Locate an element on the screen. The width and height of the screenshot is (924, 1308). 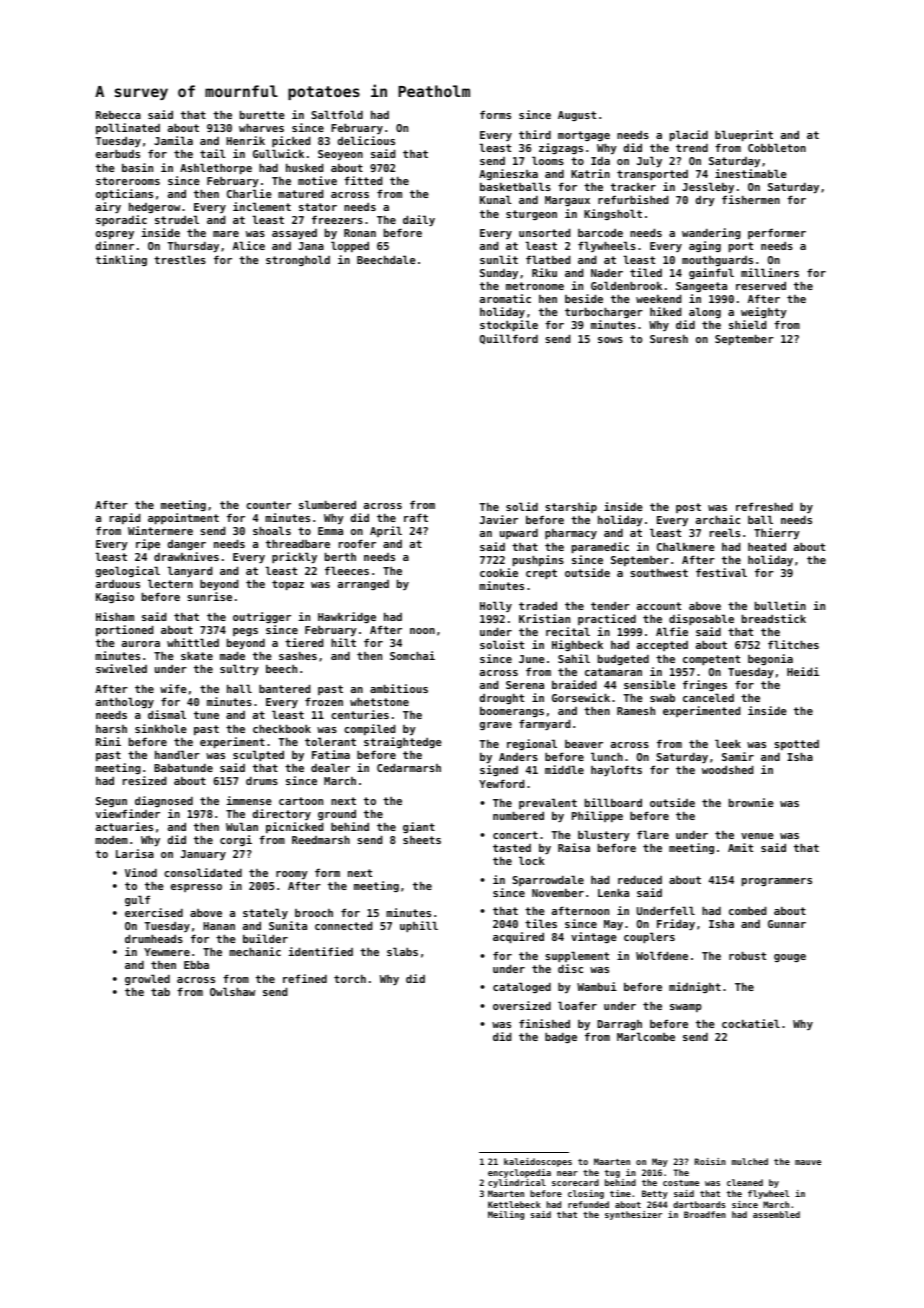
Sunday is located at coordinates (499, 274).
